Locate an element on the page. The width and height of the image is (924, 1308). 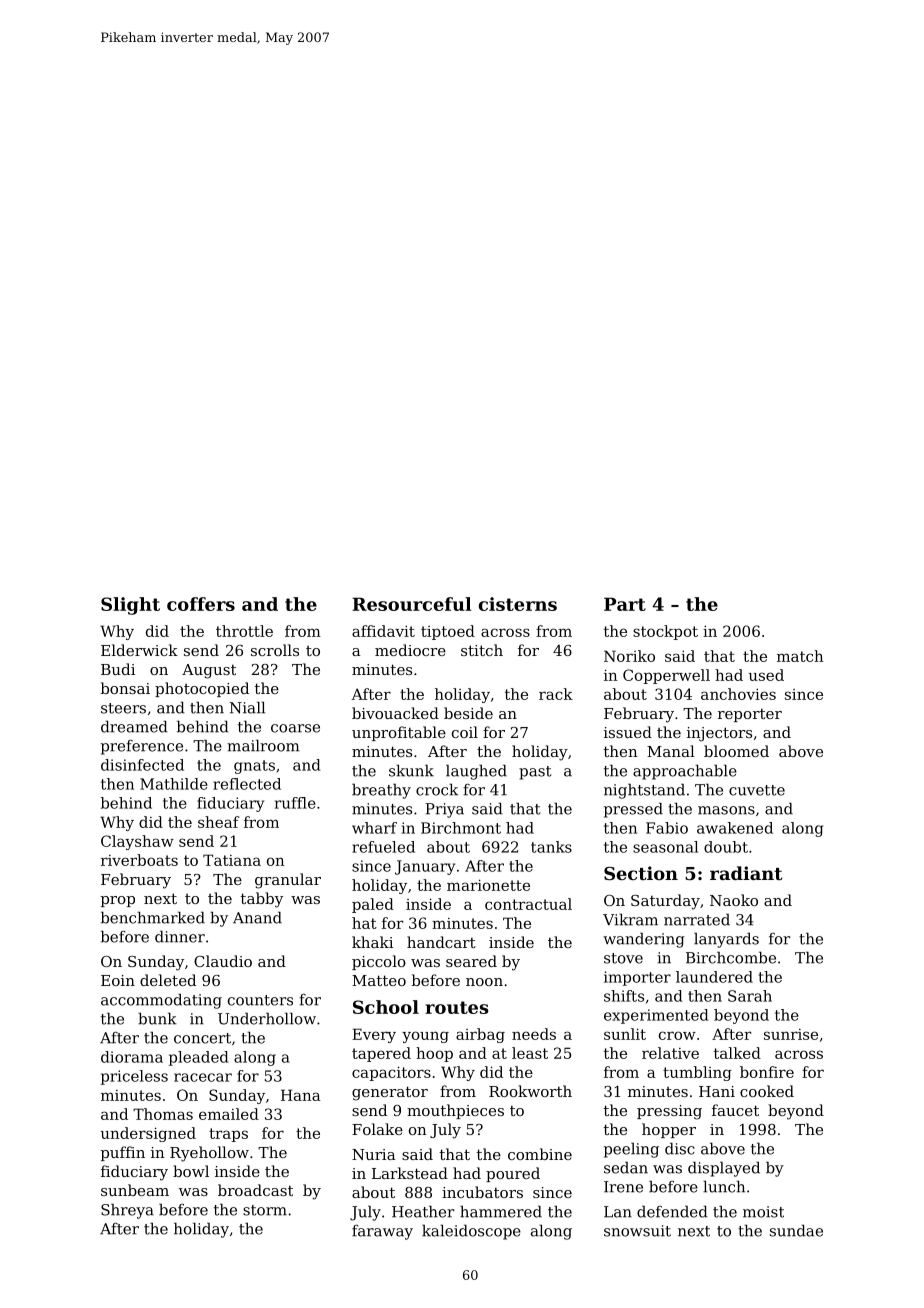
cisterns is located at coordinates (518, 604).
